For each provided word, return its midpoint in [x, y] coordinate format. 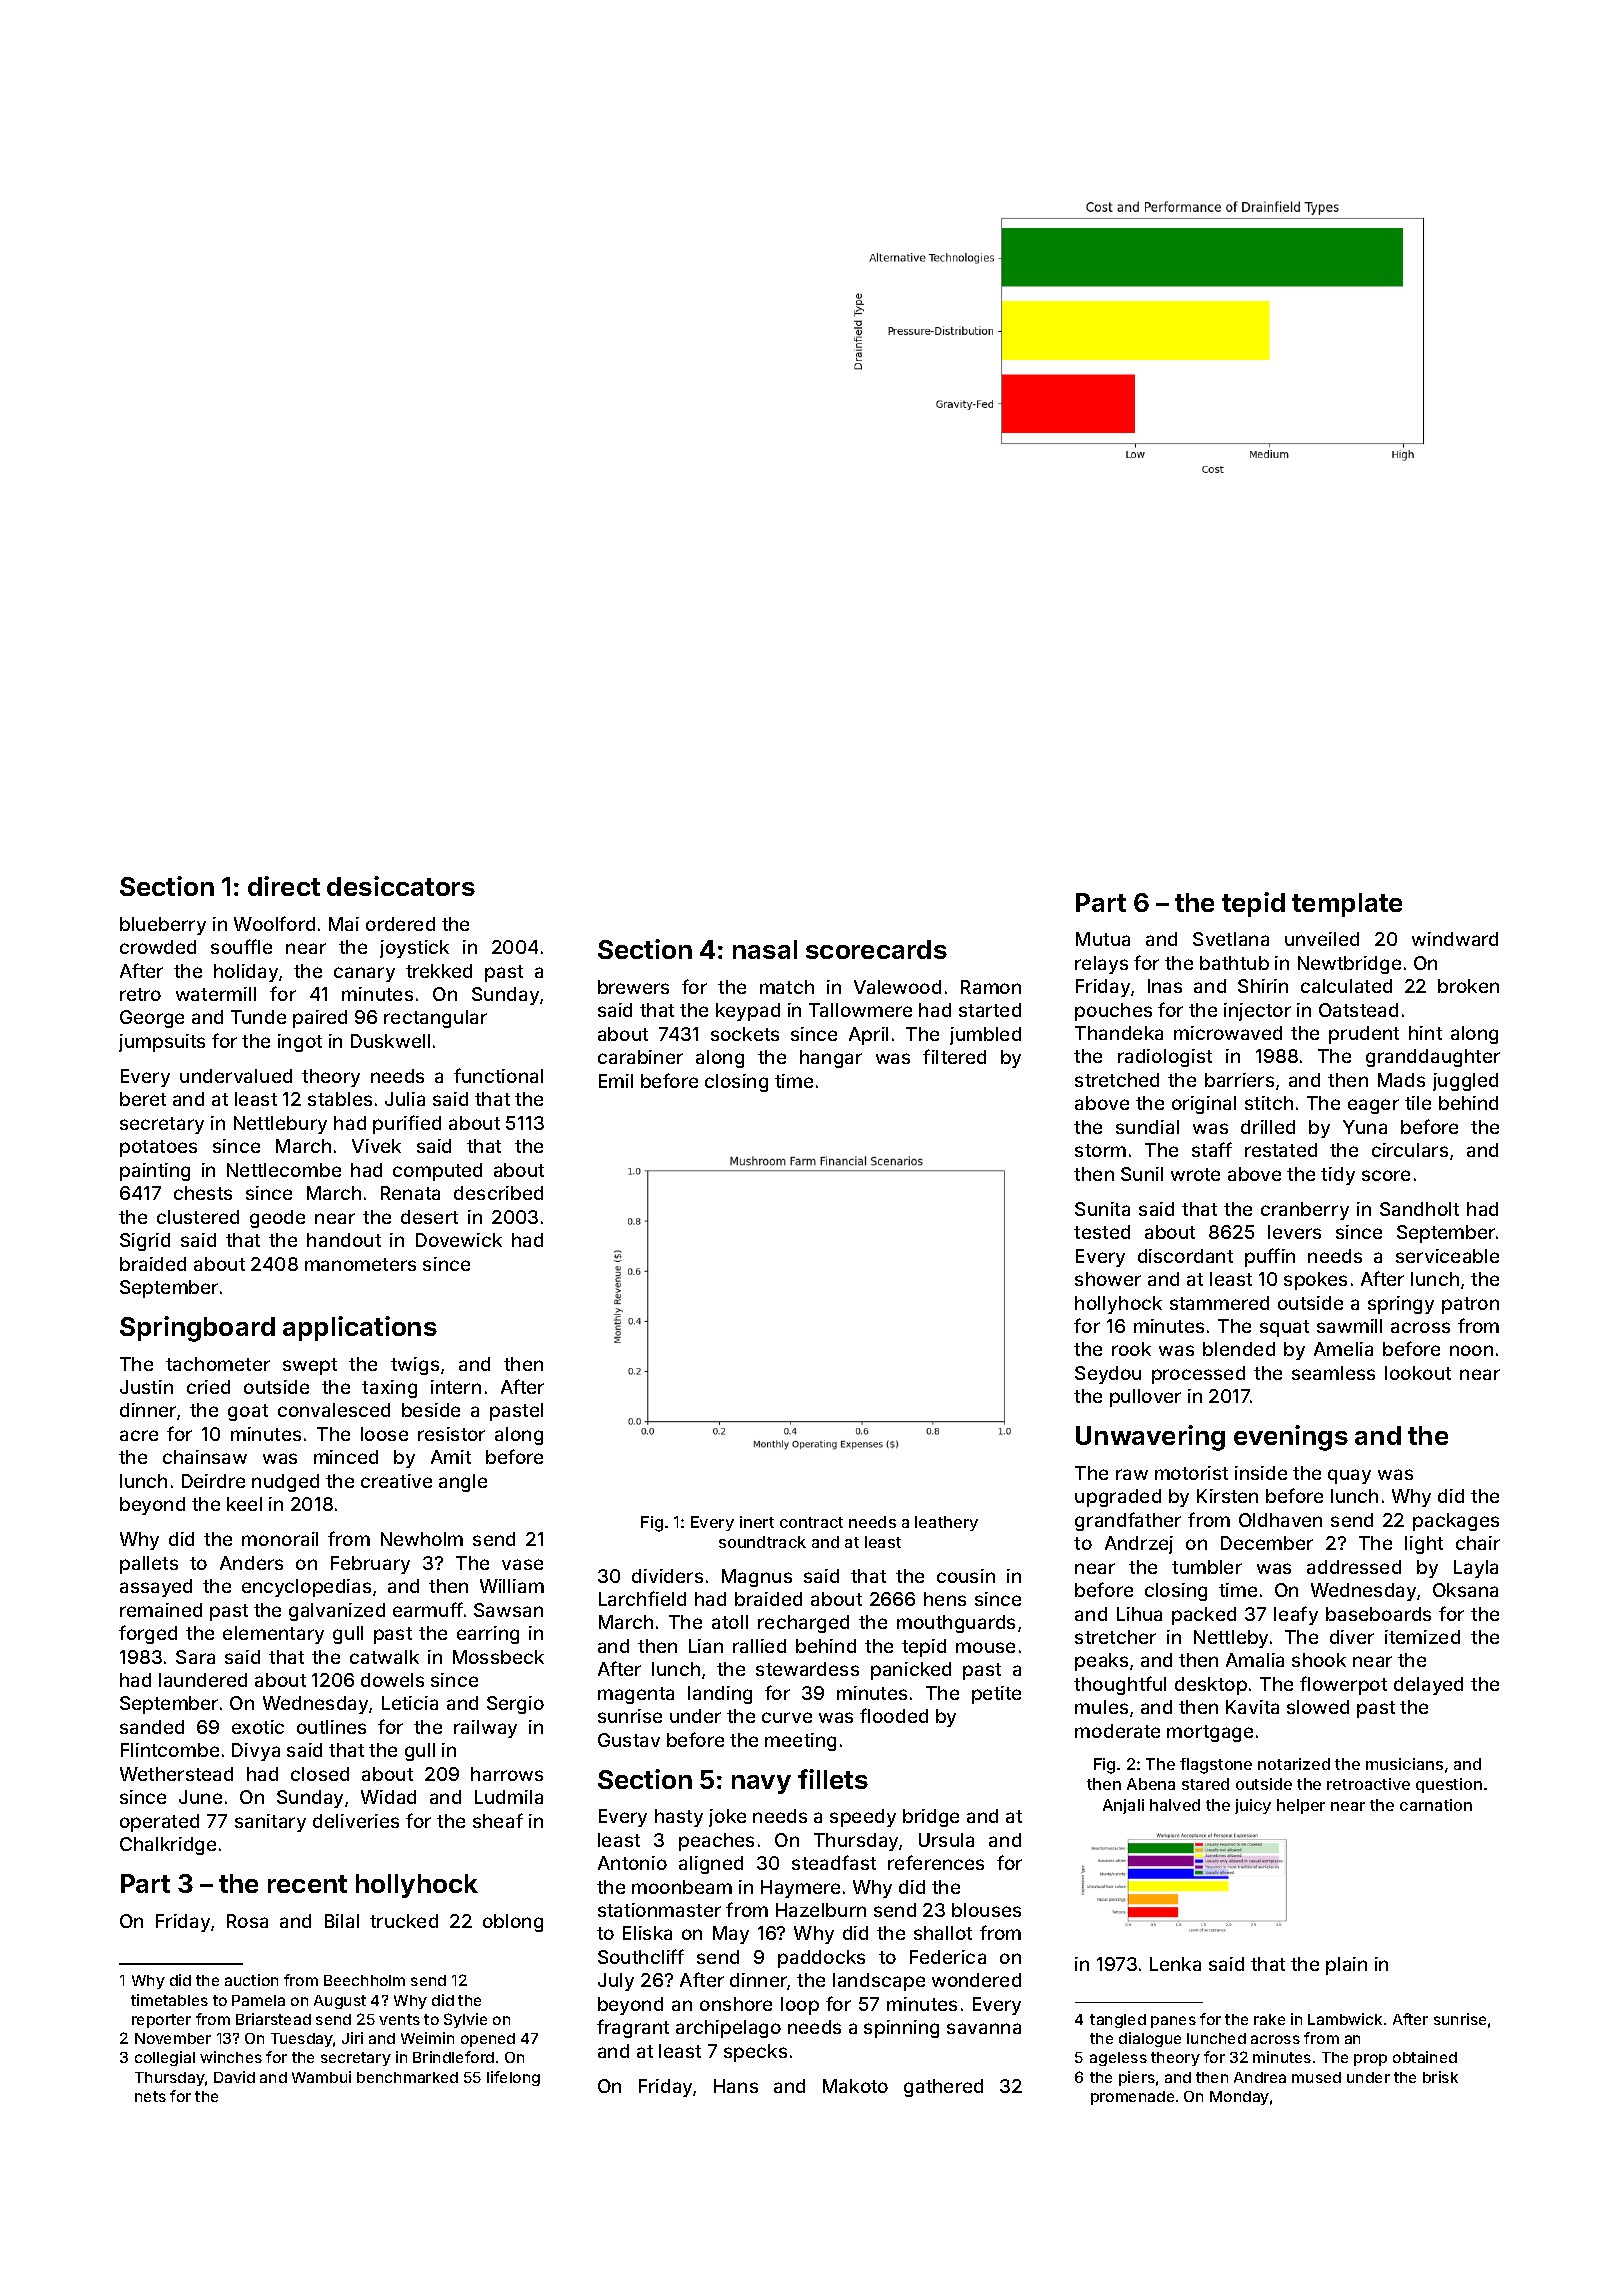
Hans [736, 2086]
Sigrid [145, 1242]
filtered [954, 1056]
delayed [1428, 1686]
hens [945, 1599]
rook [1131, 1349]
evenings [1291, 1438]
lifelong [513, 2078]
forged [148, 1634]
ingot [300, 1043]
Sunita [1102, 1209]
